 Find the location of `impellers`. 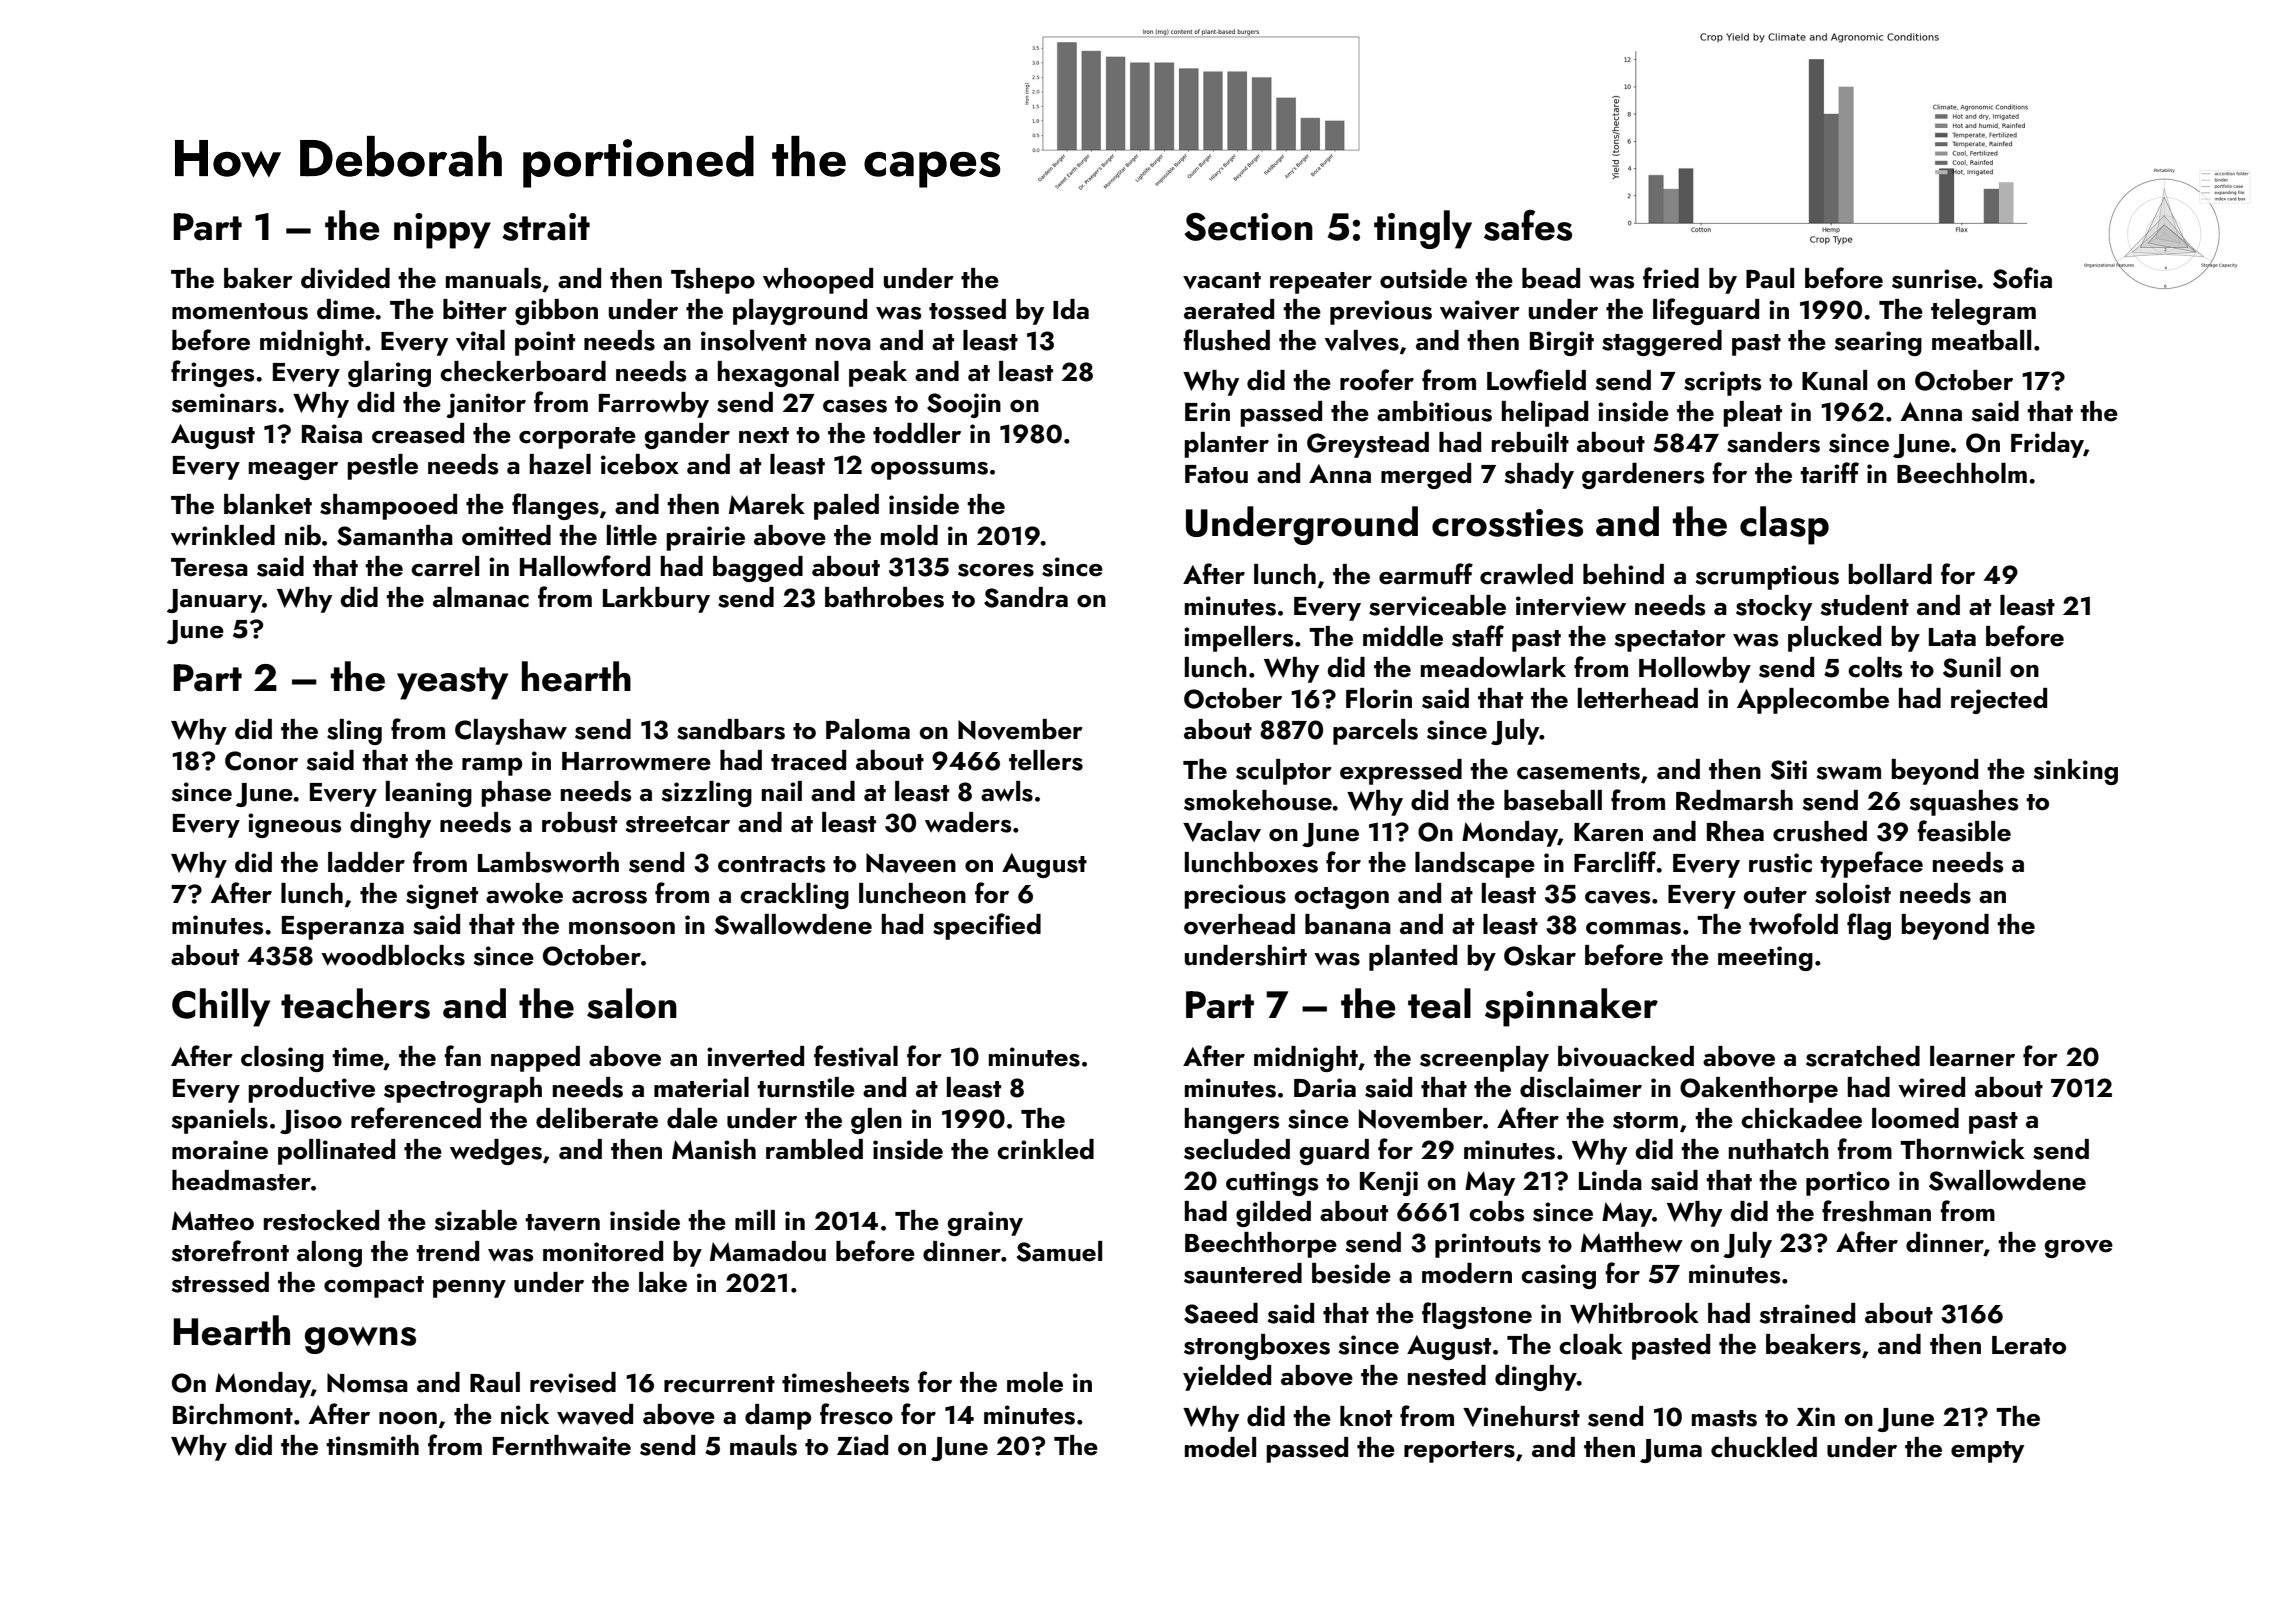

impellers is located at coordinates (1238, 639).
